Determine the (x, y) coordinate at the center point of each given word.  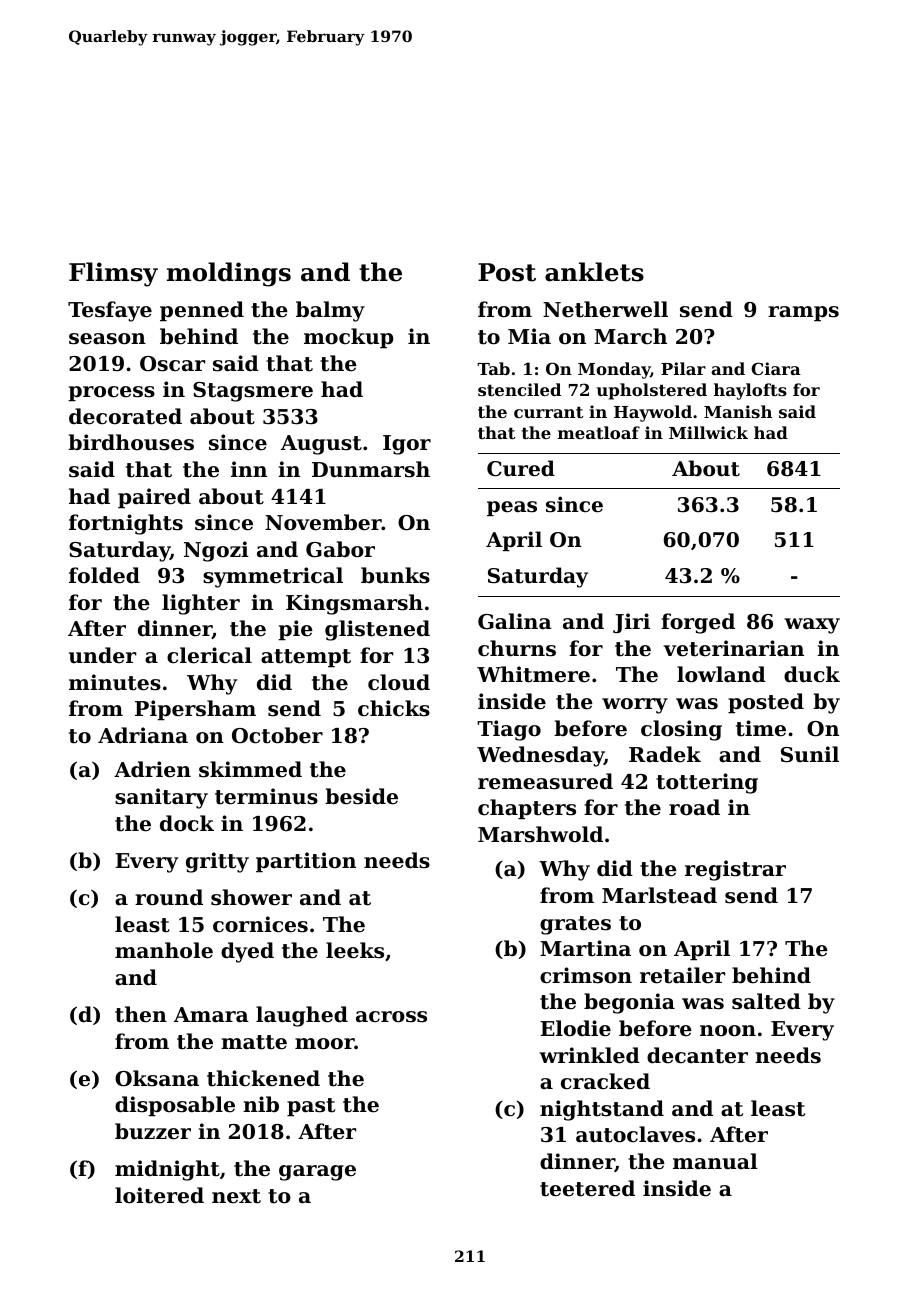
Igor (407, 445)
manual (715, 1161)
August (321, 445)
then (141, 1014)
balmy (330, 311)
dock (187, 823)
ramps (803, 314)
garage (317, 1173)
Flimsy (113, 274)
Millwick (708, 432)
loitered (159, 1195)
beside (361, 796)
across (391, 1017)
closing (681, 730)
